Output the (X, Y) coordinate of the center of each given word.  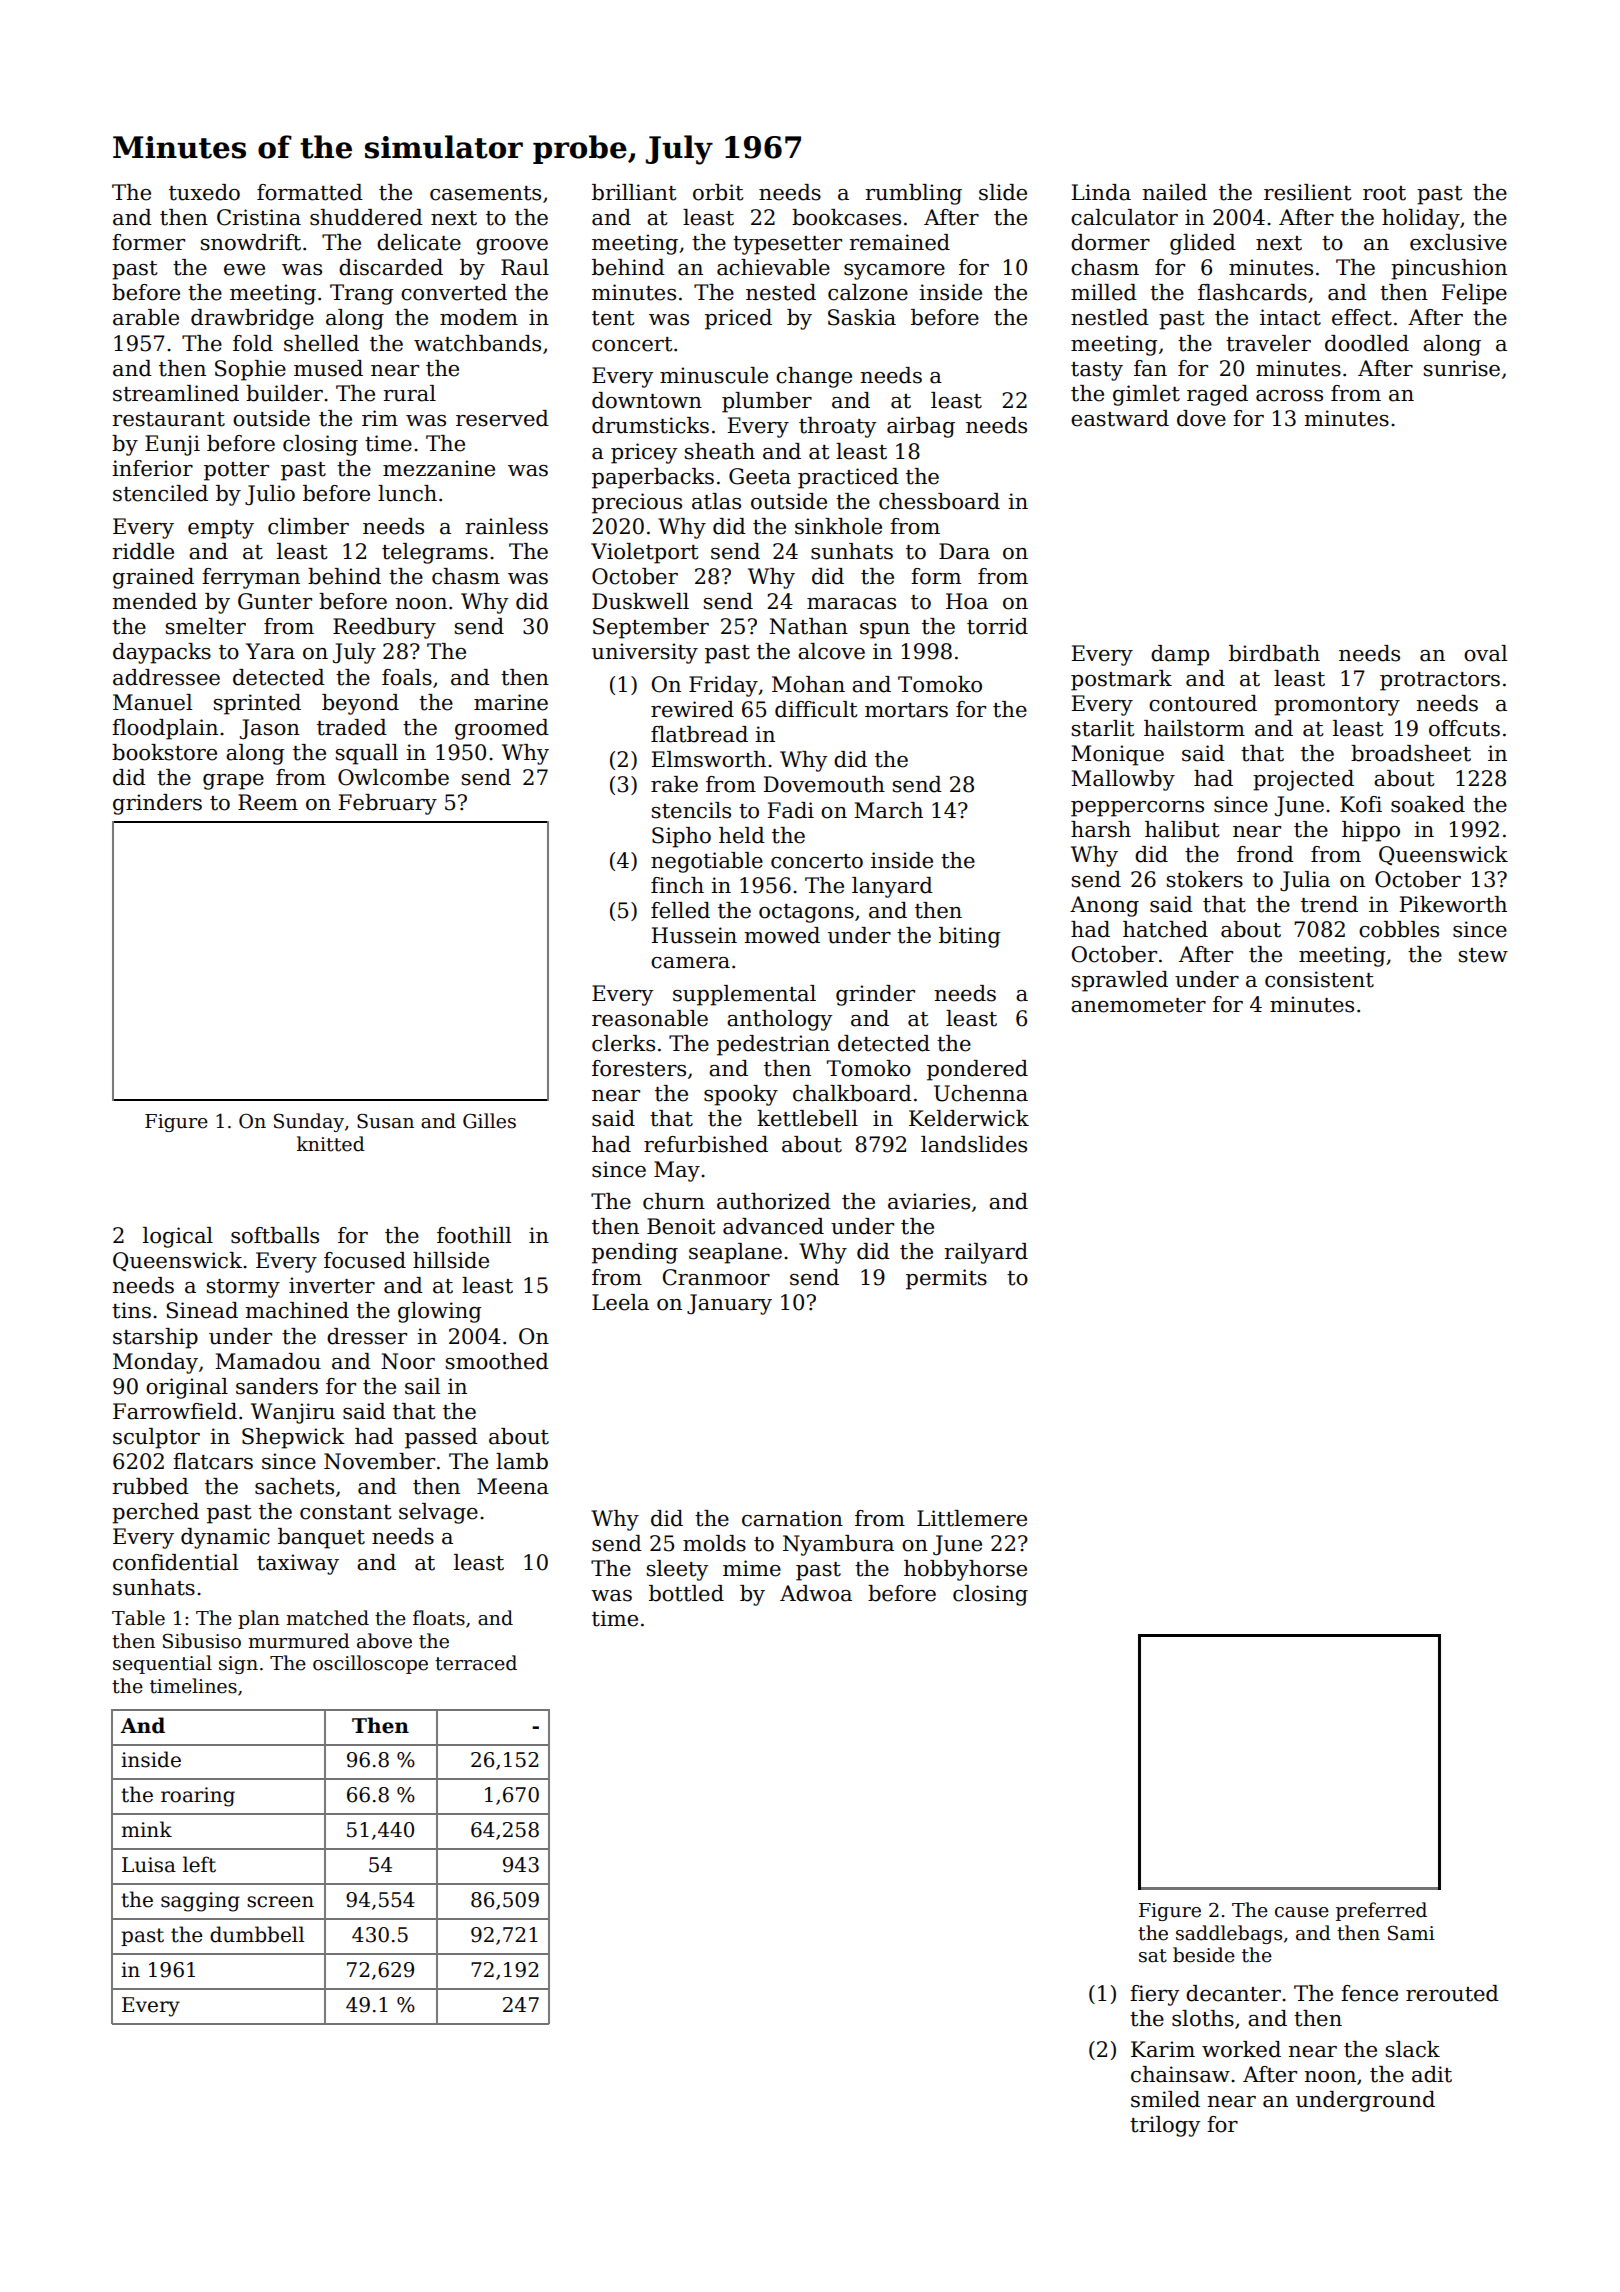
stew (1483, 955)
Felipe (1474, 294)
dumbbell (257, 1934)
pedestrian (773, 1045)
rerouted (1452, 1993)
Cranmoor (716, 1277)
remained (899, 242)
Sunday (309, 1122)
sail (422, 1386)
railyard (986, 1253)
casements (485, 193)
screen (280, 1902)
